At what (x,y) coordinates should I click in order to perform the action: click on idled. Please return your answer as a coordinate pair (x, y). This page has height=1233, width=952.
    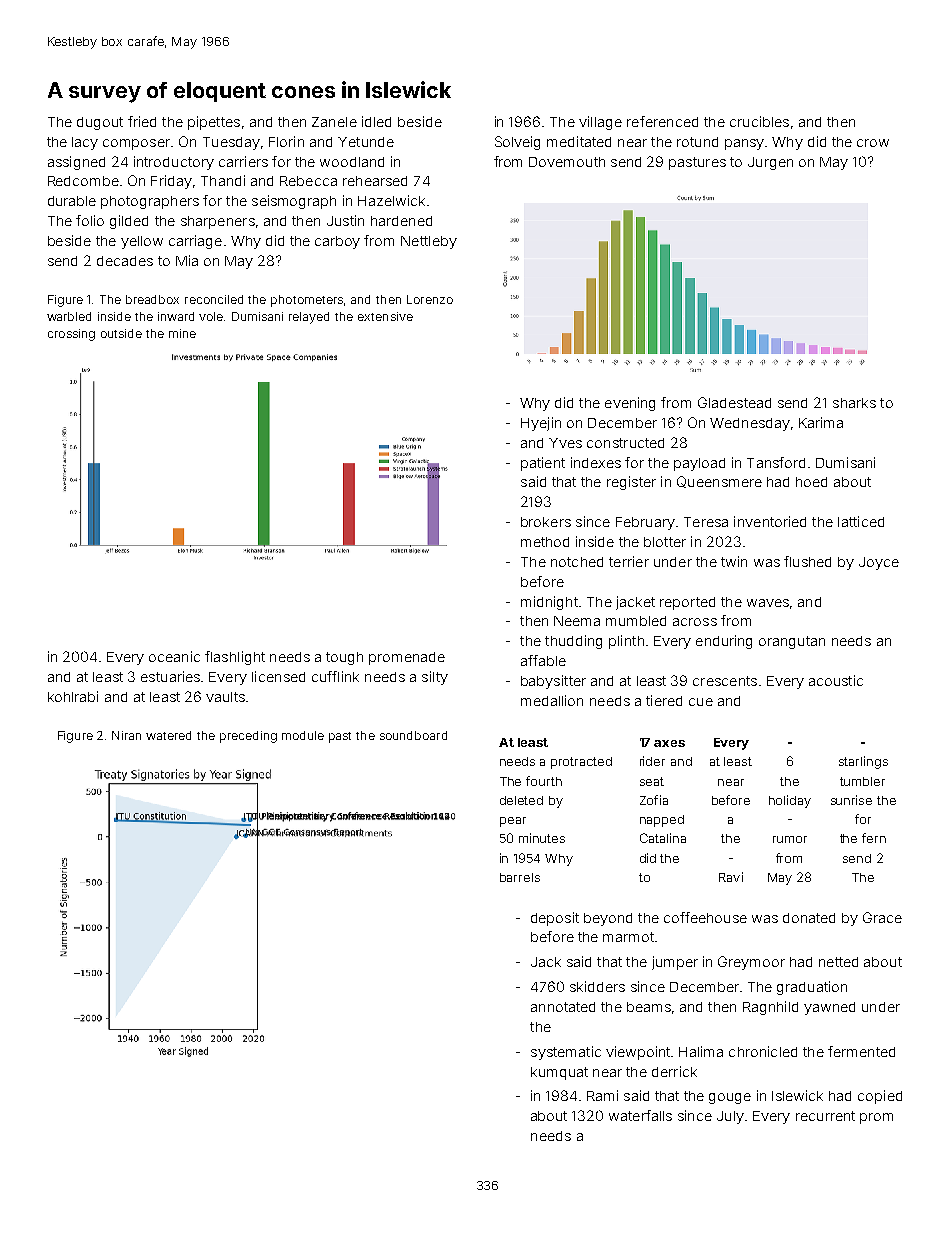
    Looking at the image, I should click on (376, 121).
